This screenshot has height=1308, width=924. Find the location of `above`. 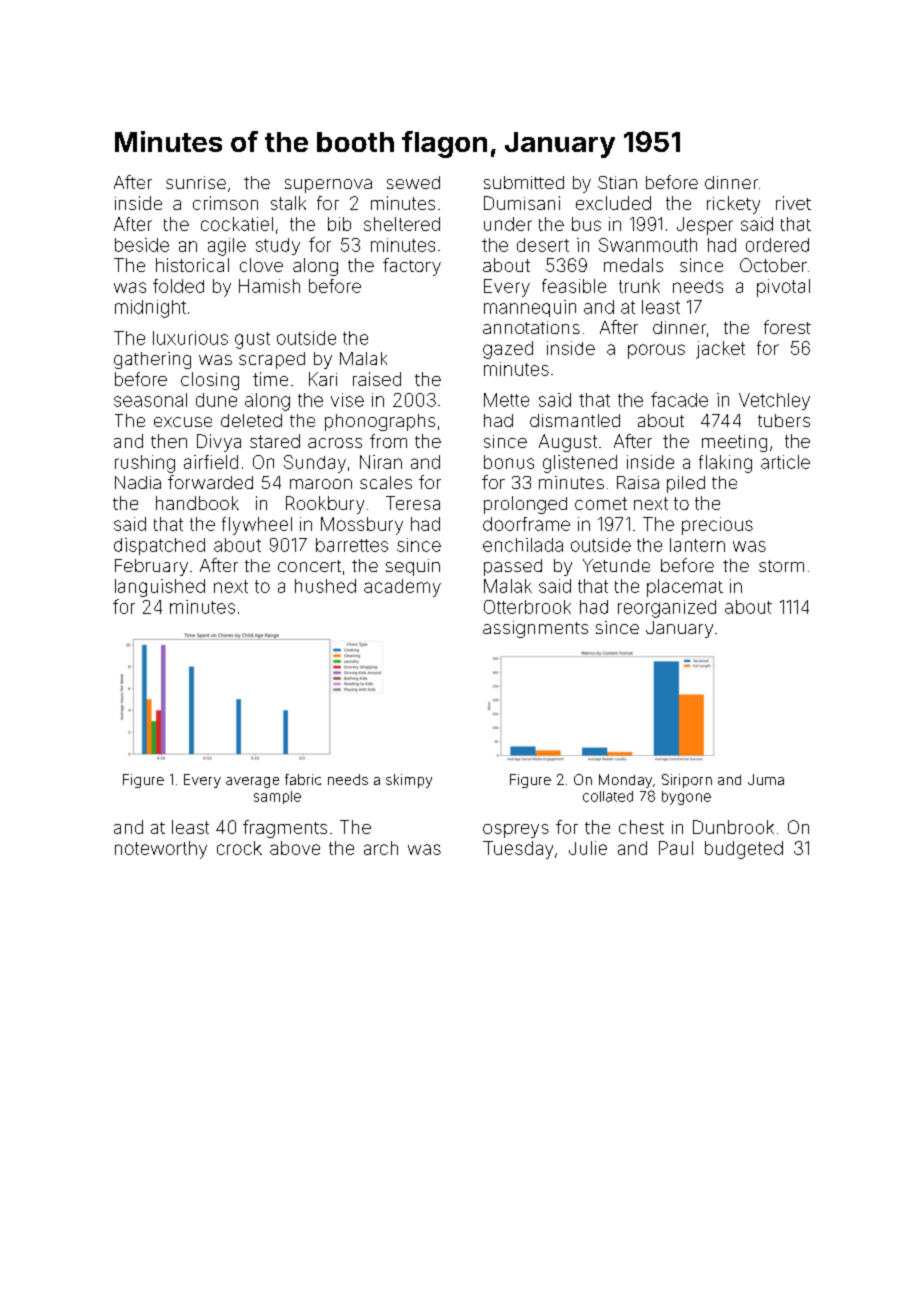

above is located at coordinates (295, 848).
